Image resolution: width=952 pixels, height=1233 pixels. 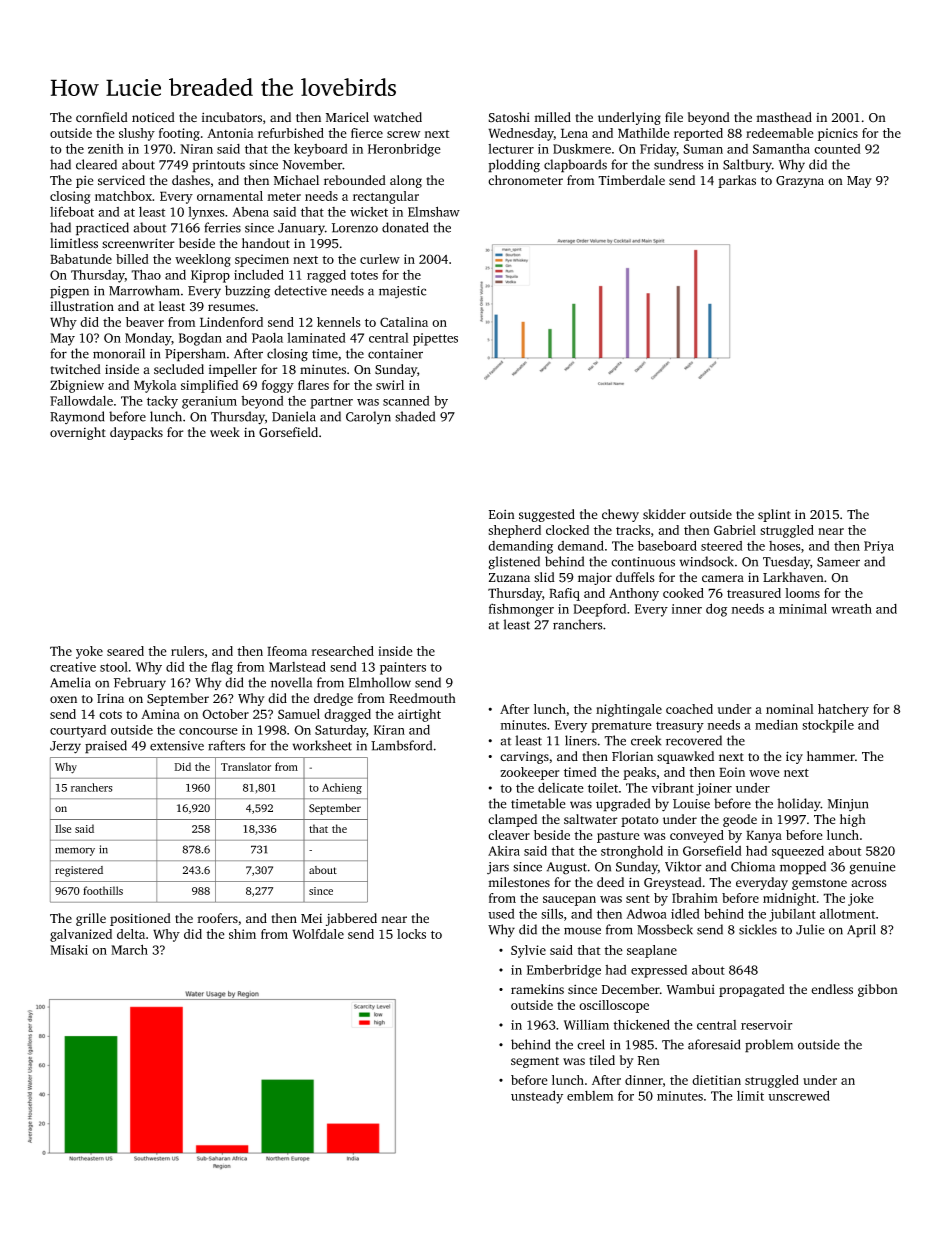 What do you see at coordinates (521, 610) in the screenshot?
I see `fishmonger` at bounding box center [521, 610].
